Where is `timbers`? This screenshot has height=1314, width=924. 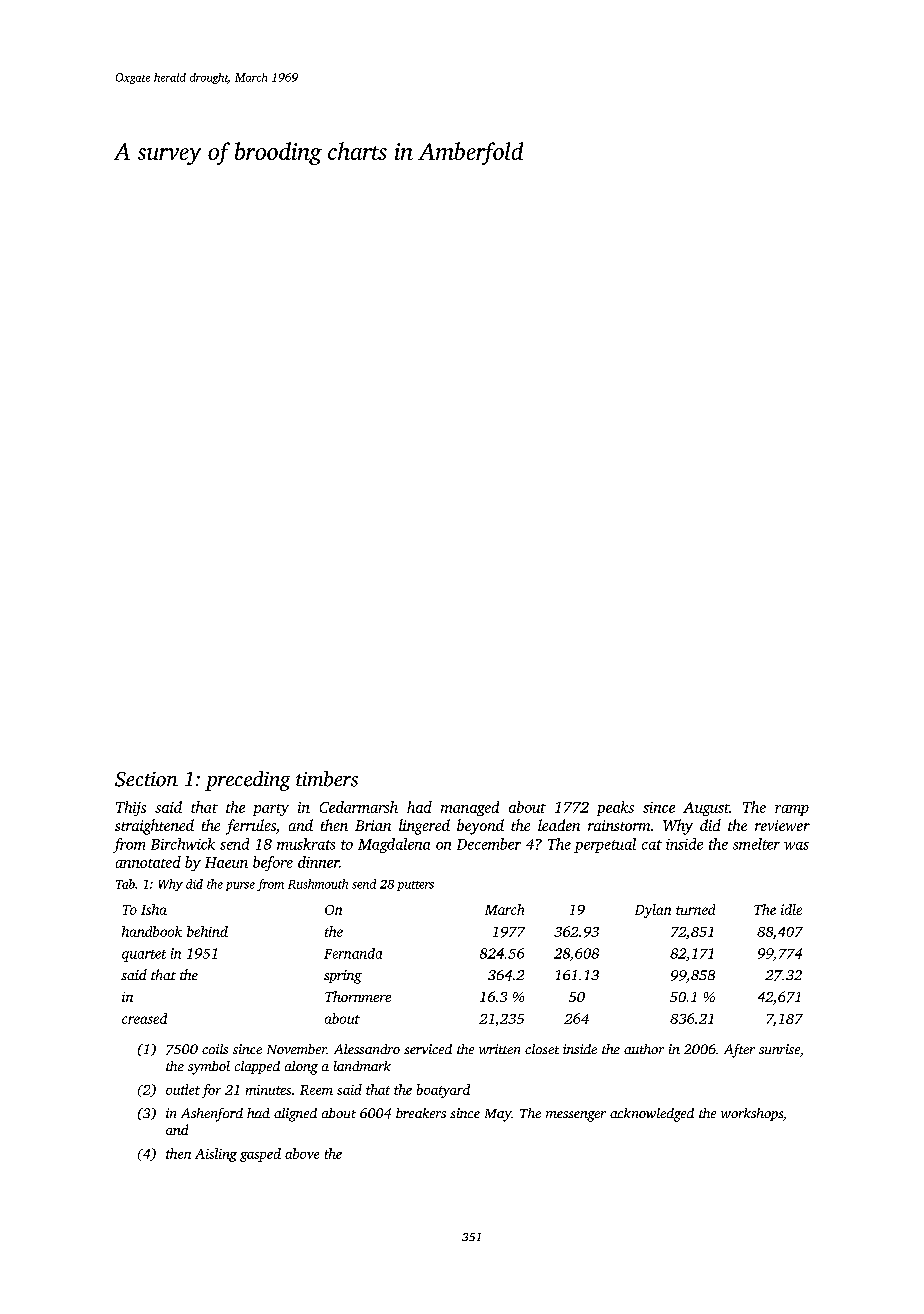 timbers is located at coordinates (327, 779).
